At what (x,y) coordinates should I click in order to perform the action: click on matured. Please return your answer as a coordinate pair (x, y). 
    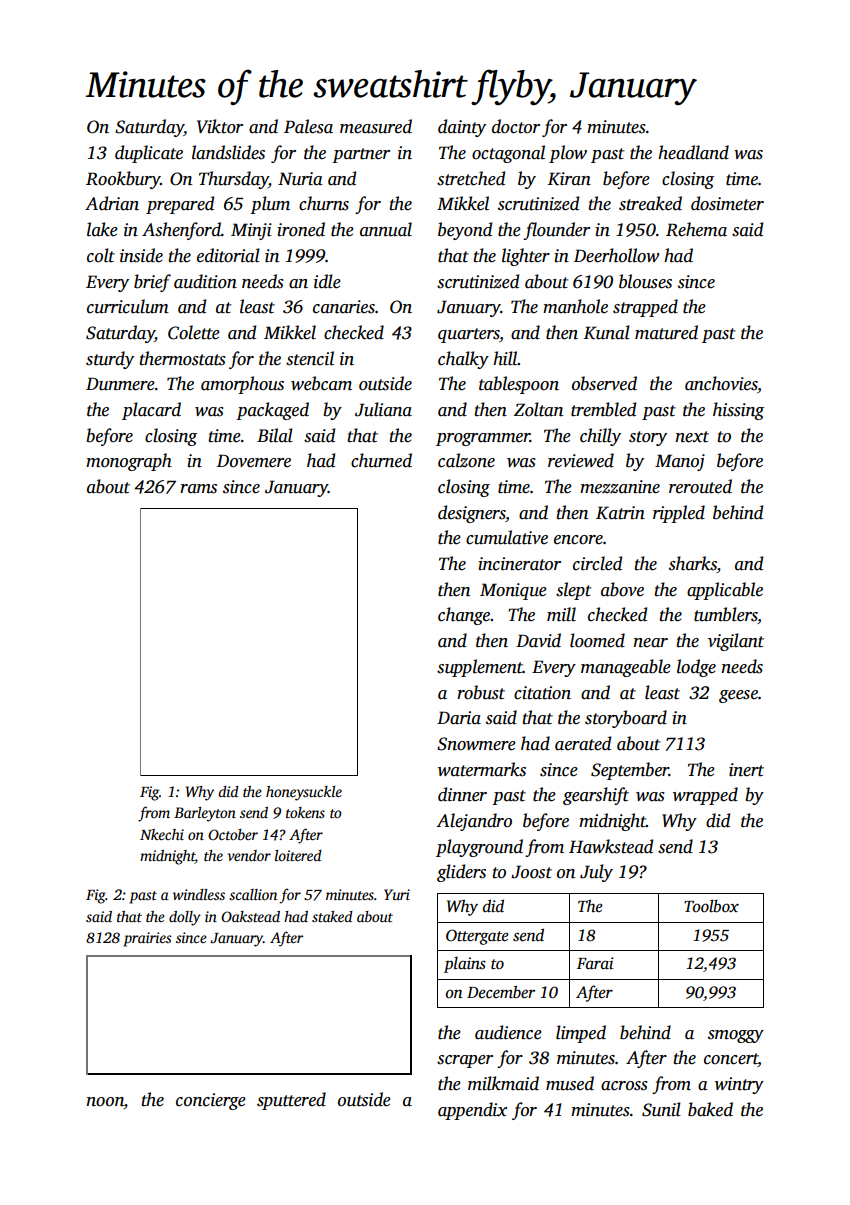
    Looking at the image, I should click on (666, 332).
